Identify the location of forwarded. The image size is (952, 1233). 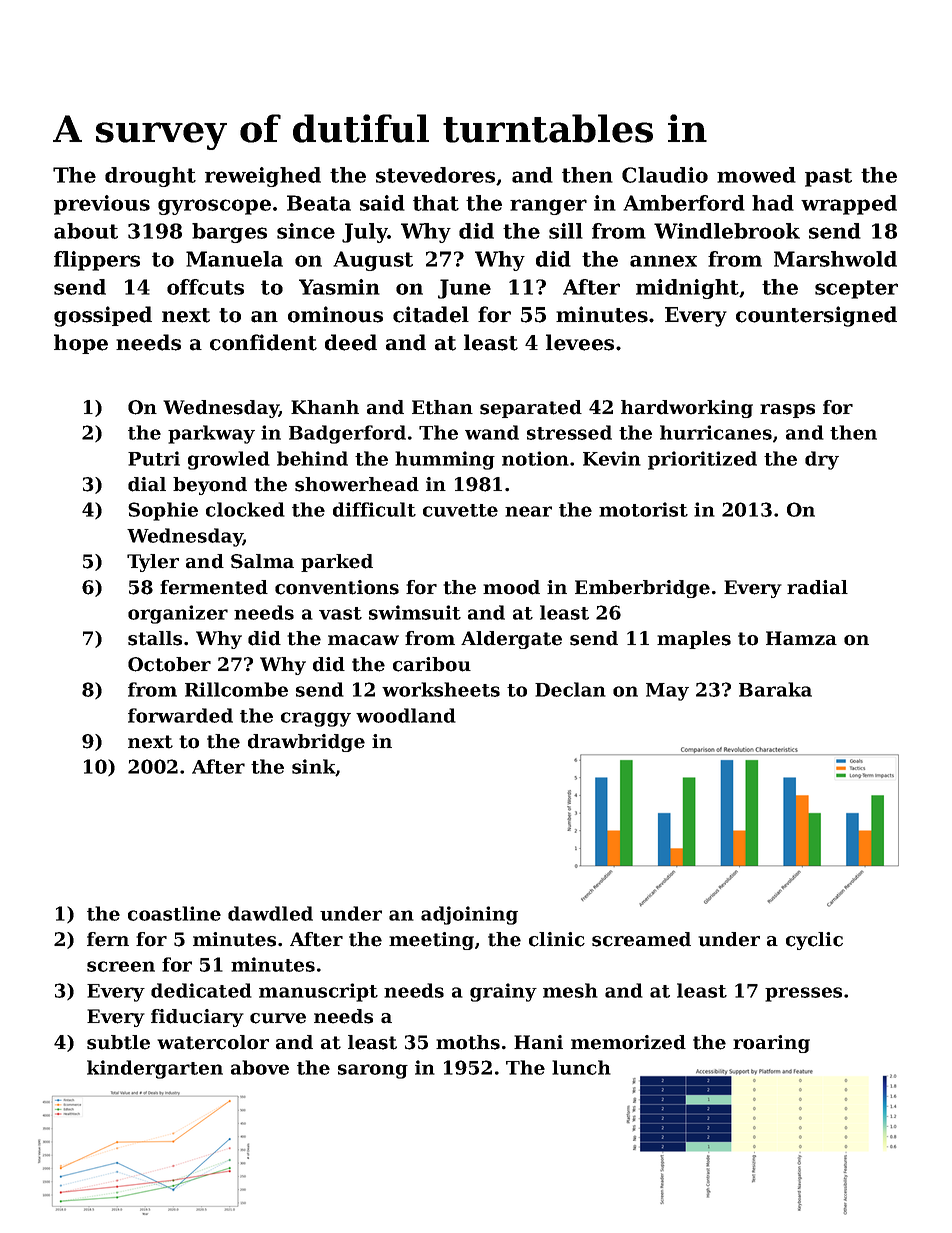
(180, 715).
